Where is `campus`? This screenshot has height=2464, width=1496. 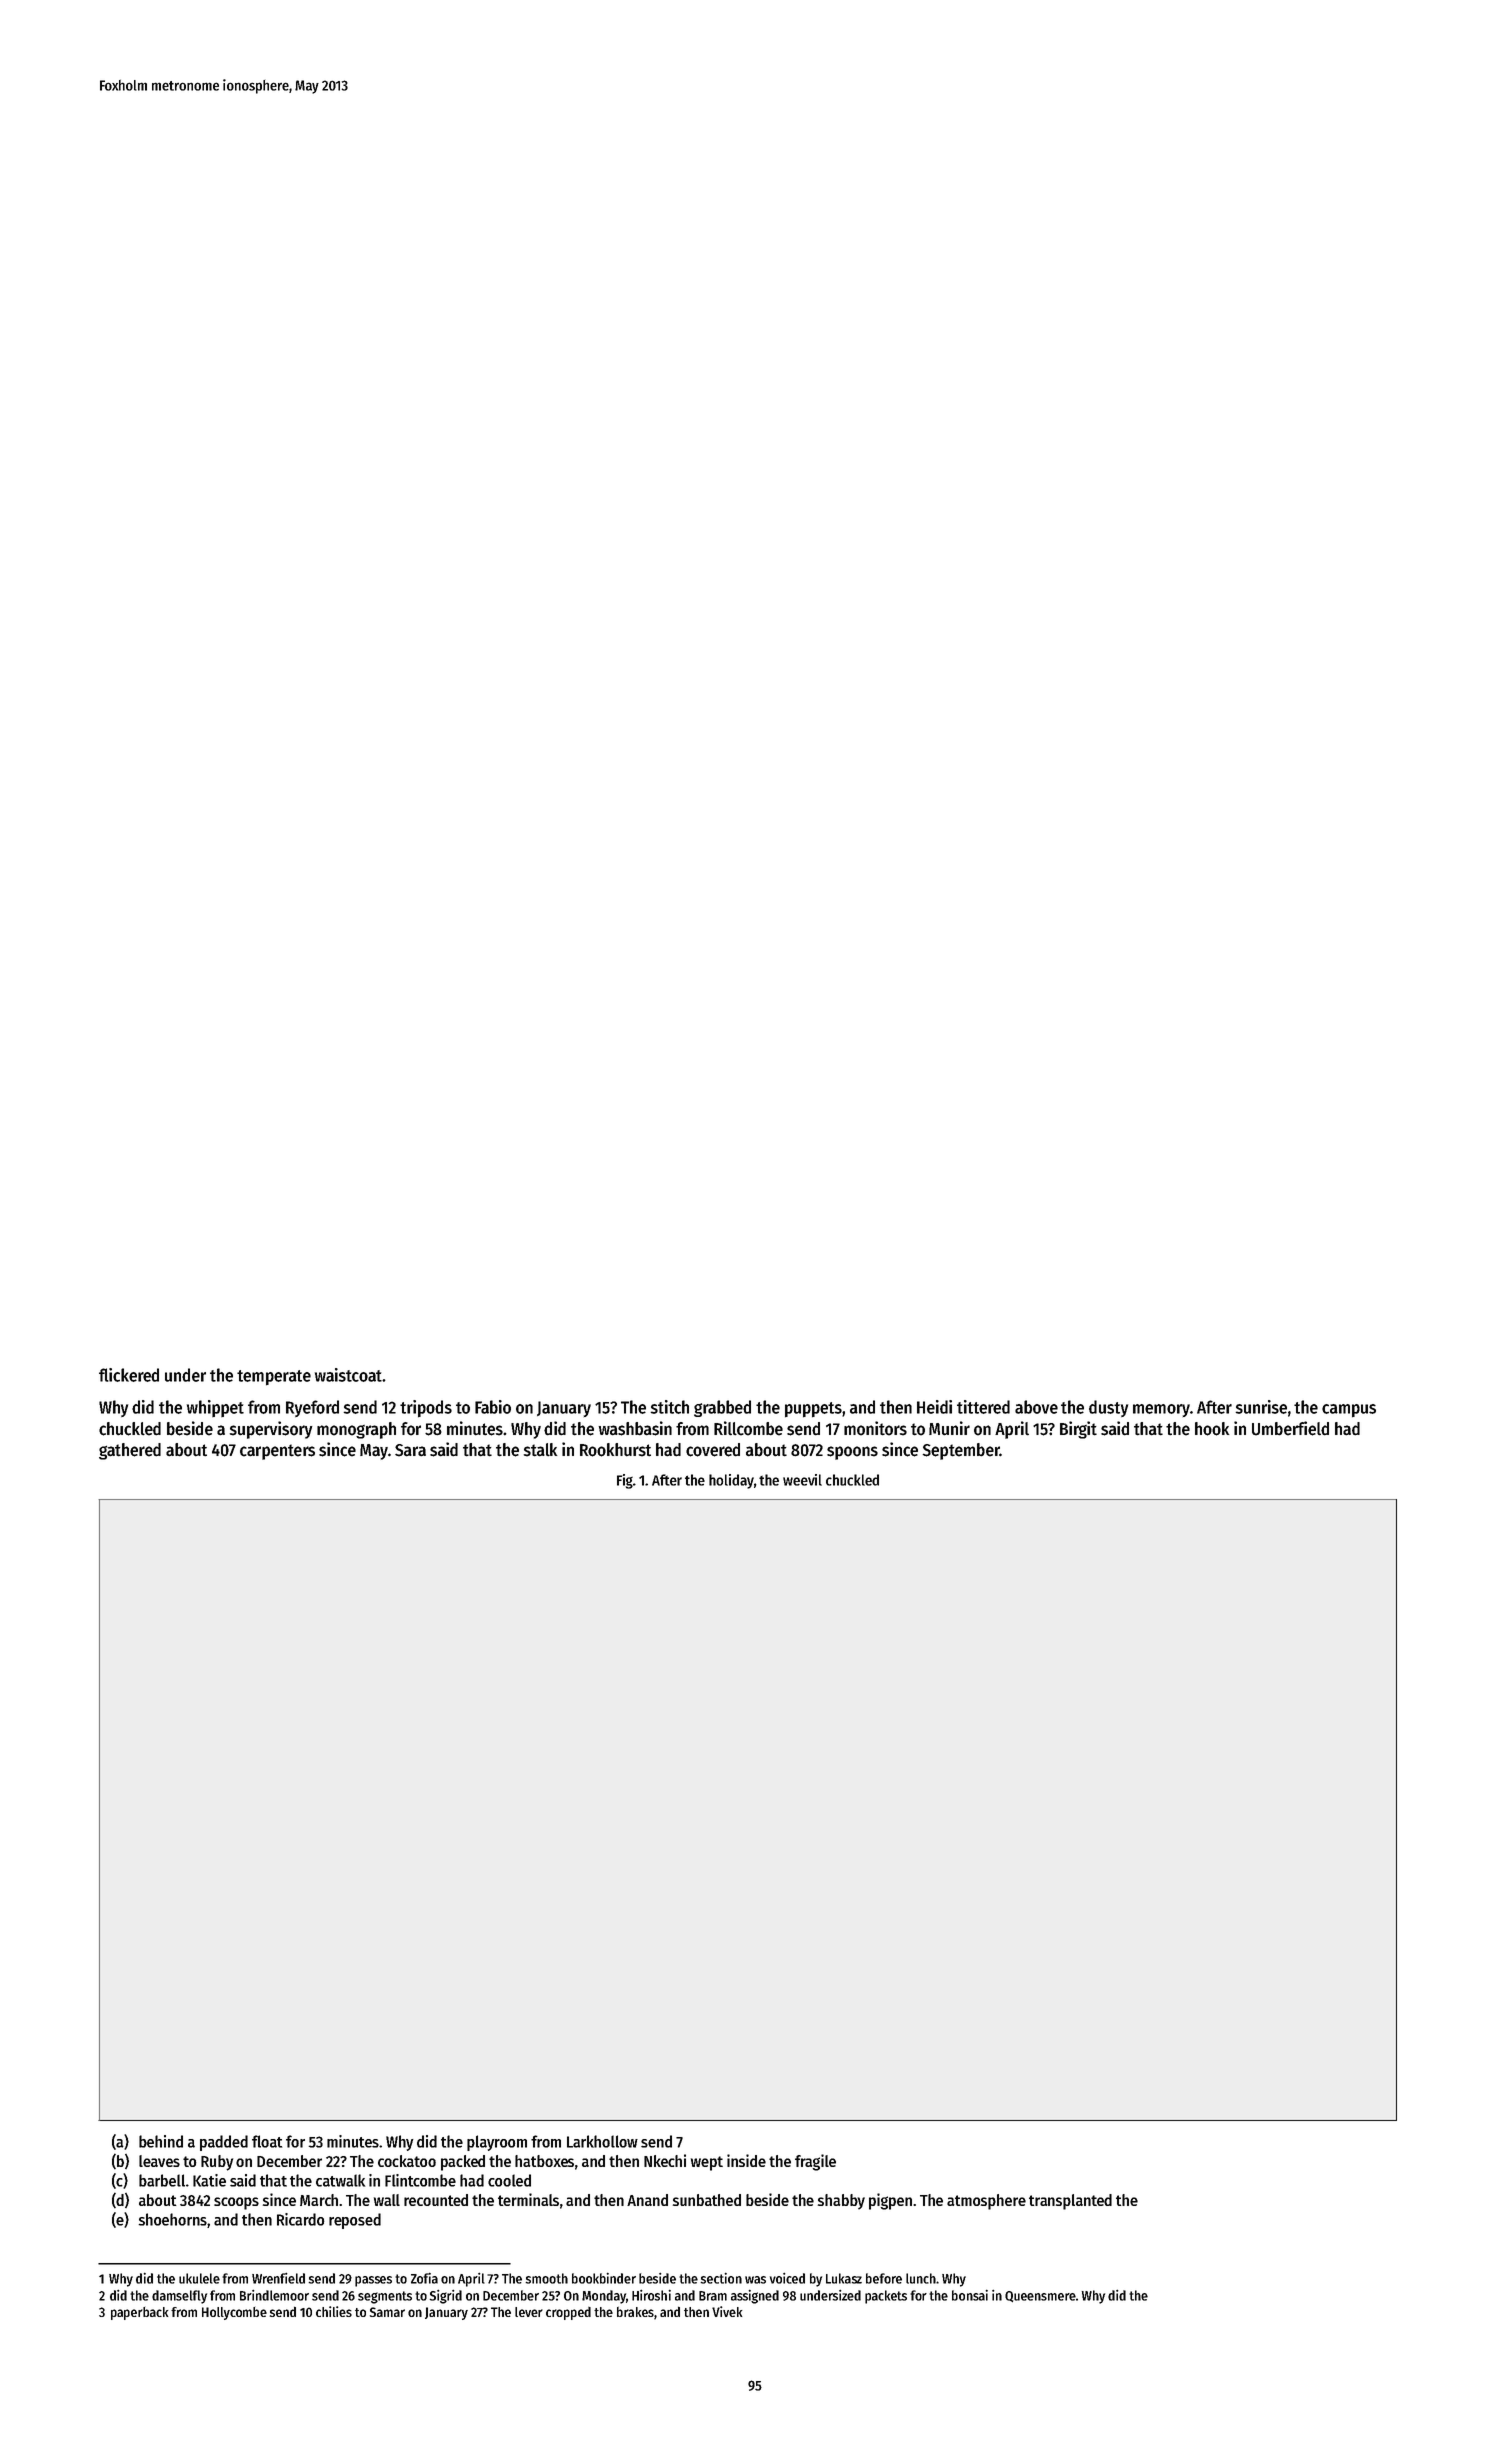
campus is located at coordinates (1349, 1411).
